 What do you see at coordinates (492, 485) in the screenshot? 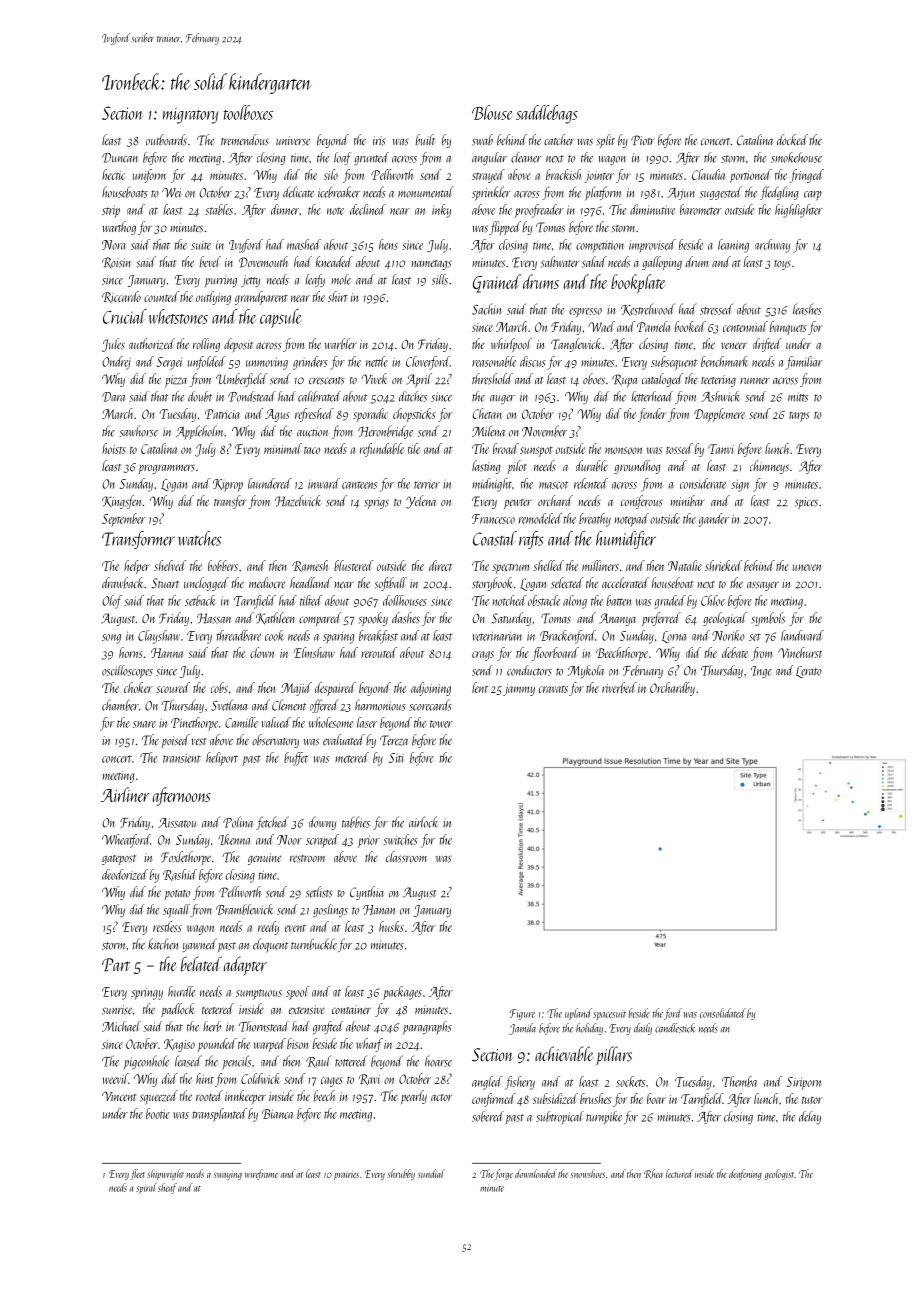
I see `midnight` at bounding box center [492, 485].
